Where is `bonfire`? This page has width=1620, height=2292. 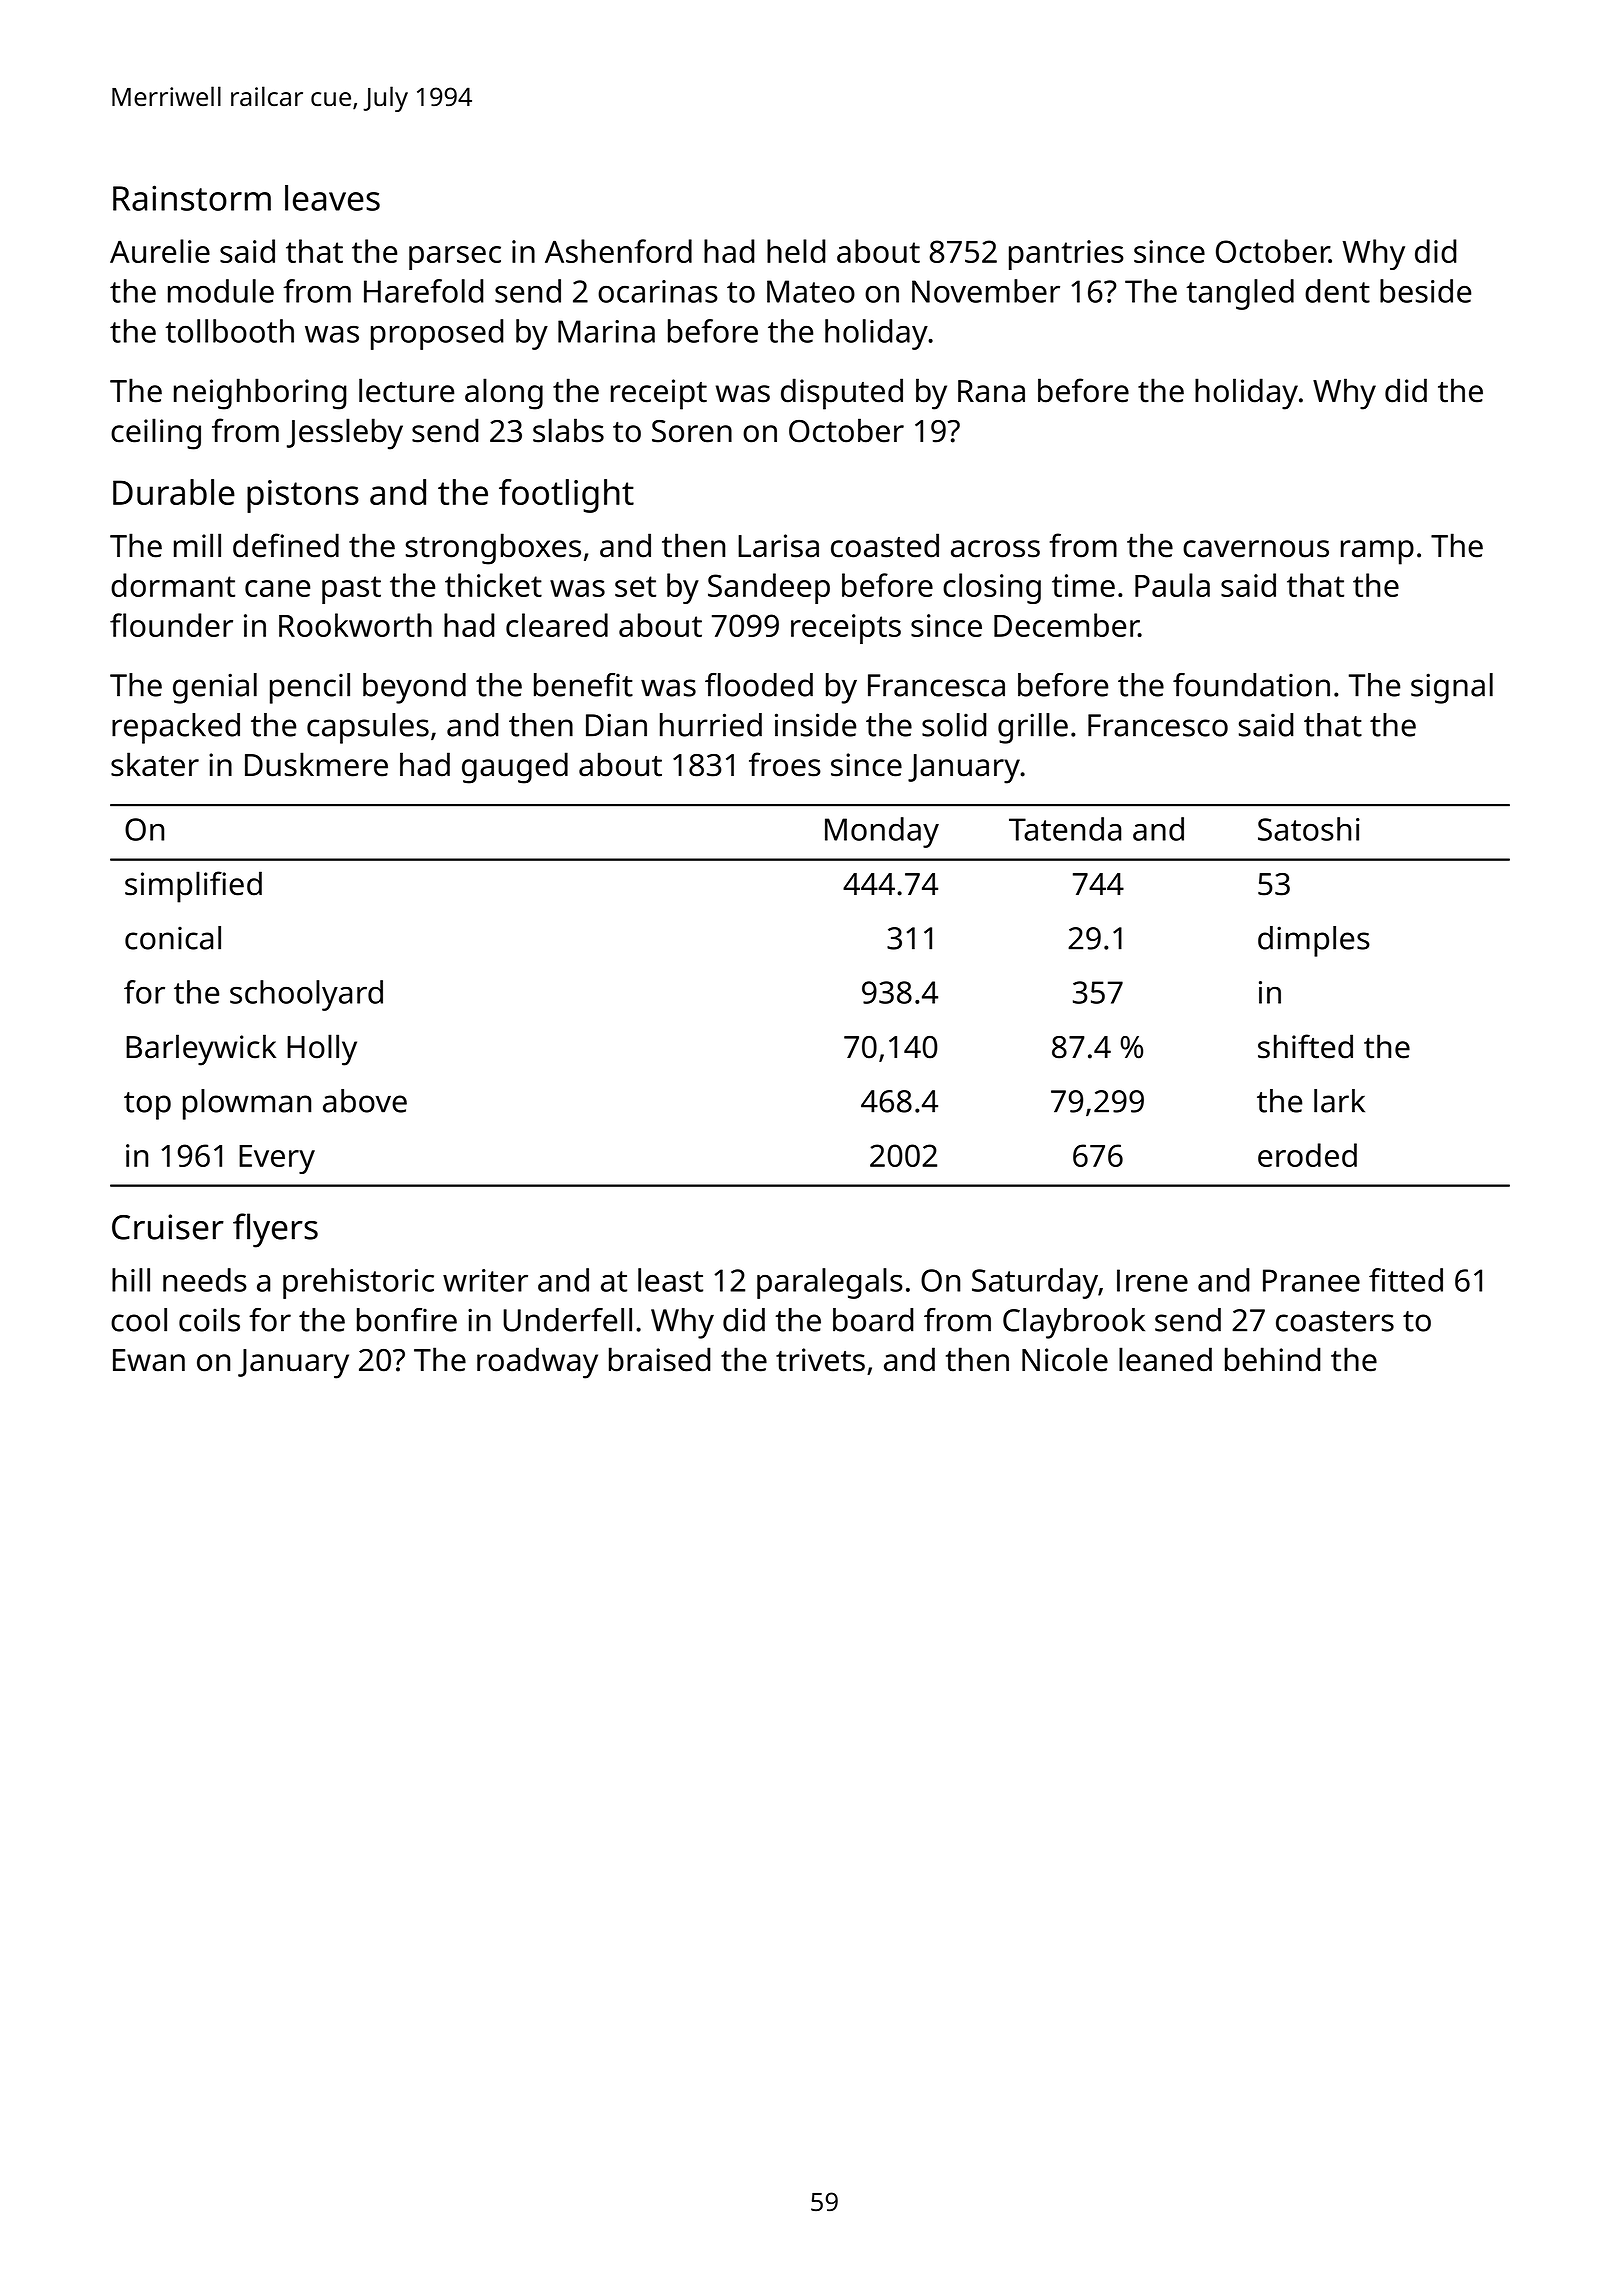 bonfire is located at coordinates (407, 1320).
